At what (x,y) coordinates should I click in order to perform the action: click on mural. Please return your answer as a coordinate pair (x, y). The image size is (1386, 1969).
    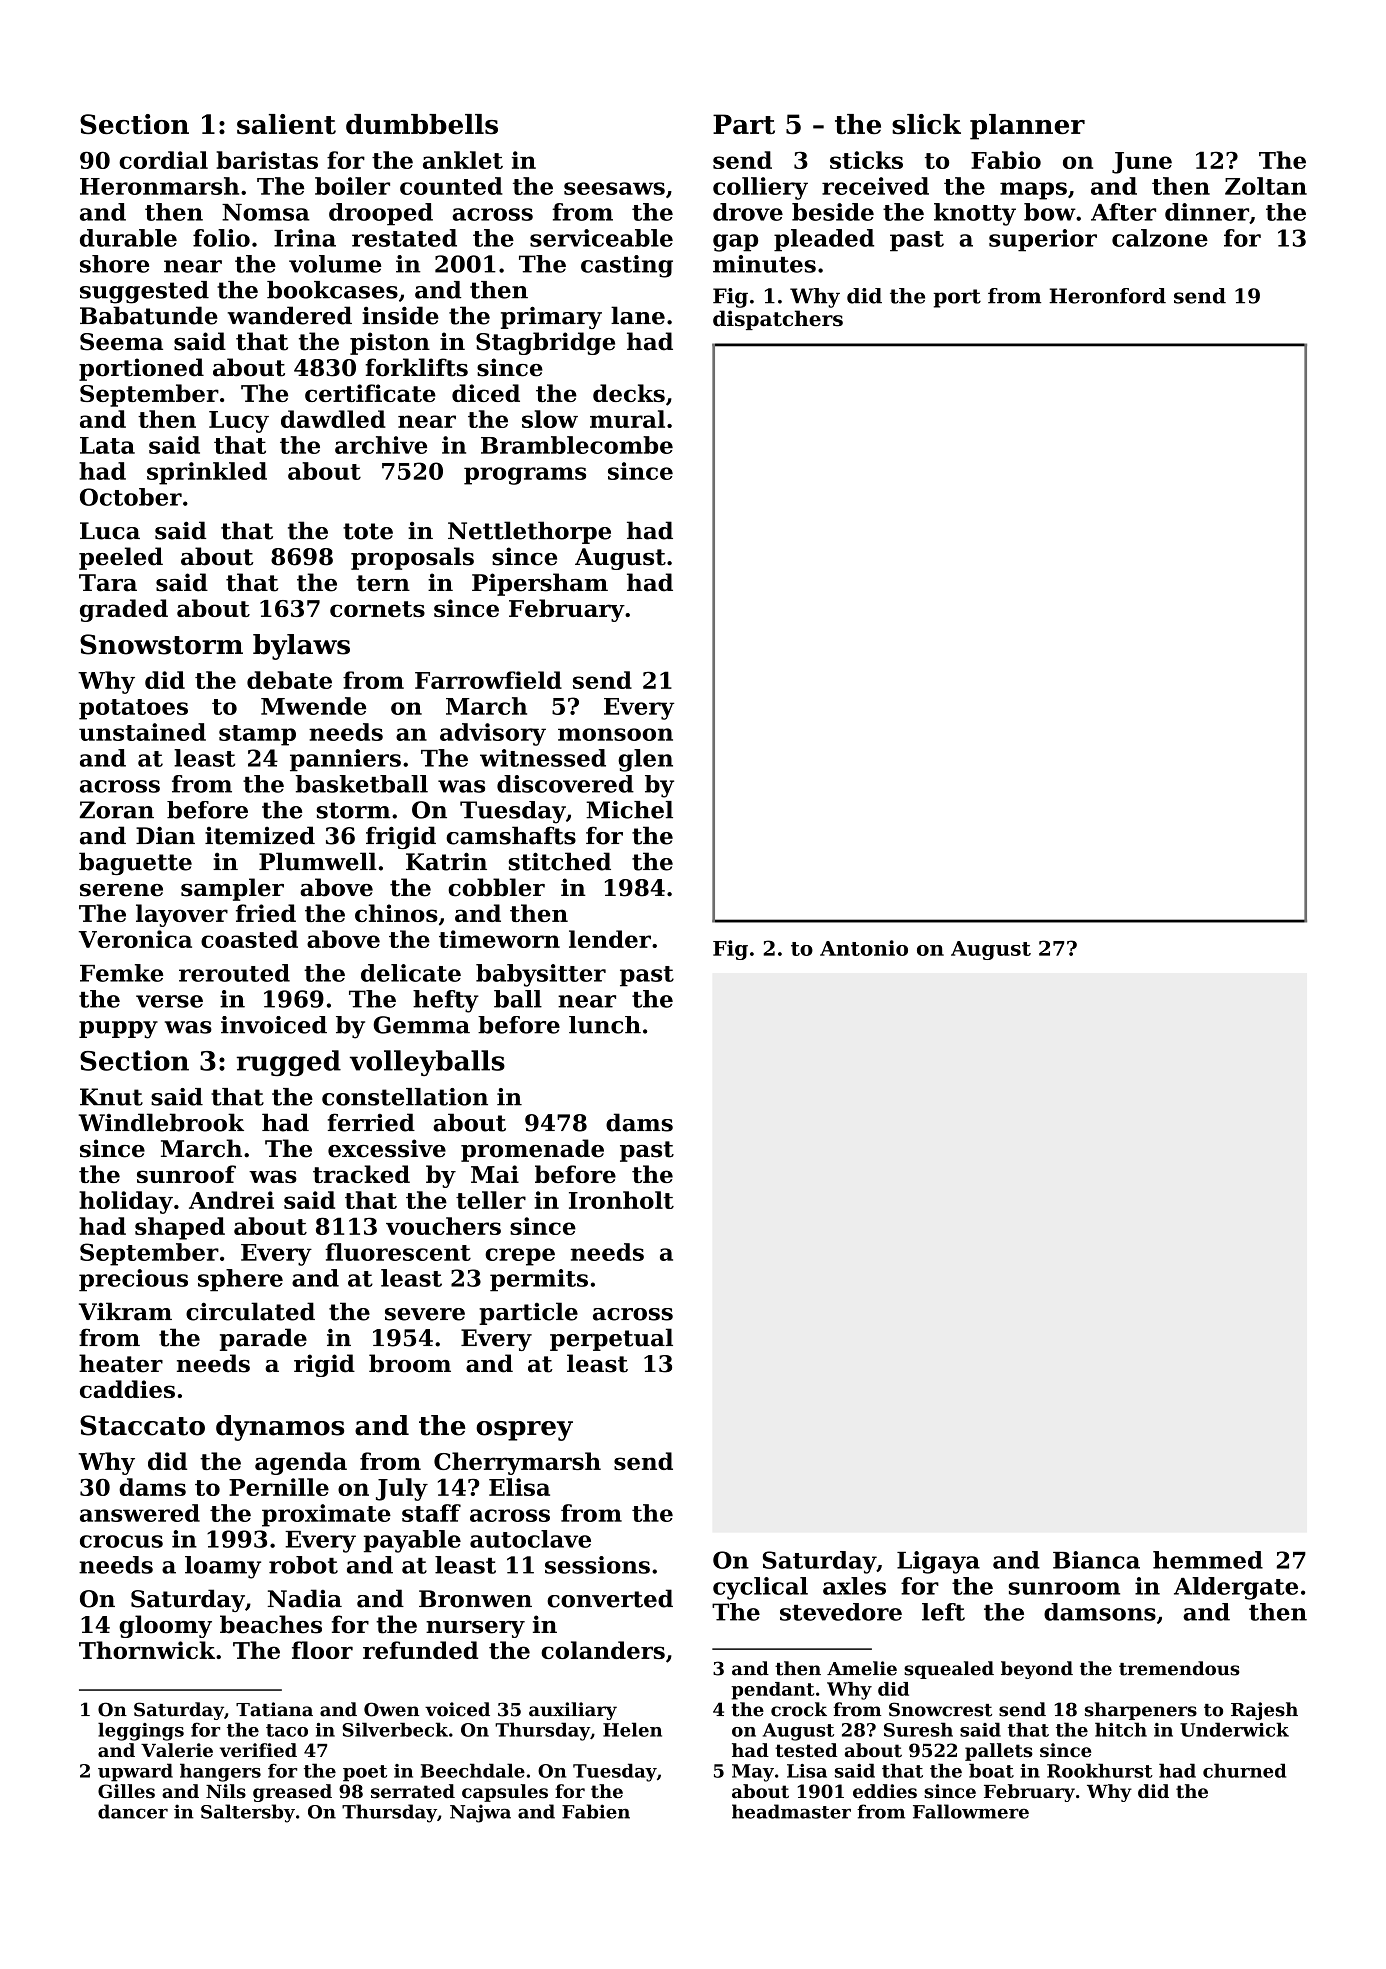
    Looking at the image, I should click on (627, 419).
